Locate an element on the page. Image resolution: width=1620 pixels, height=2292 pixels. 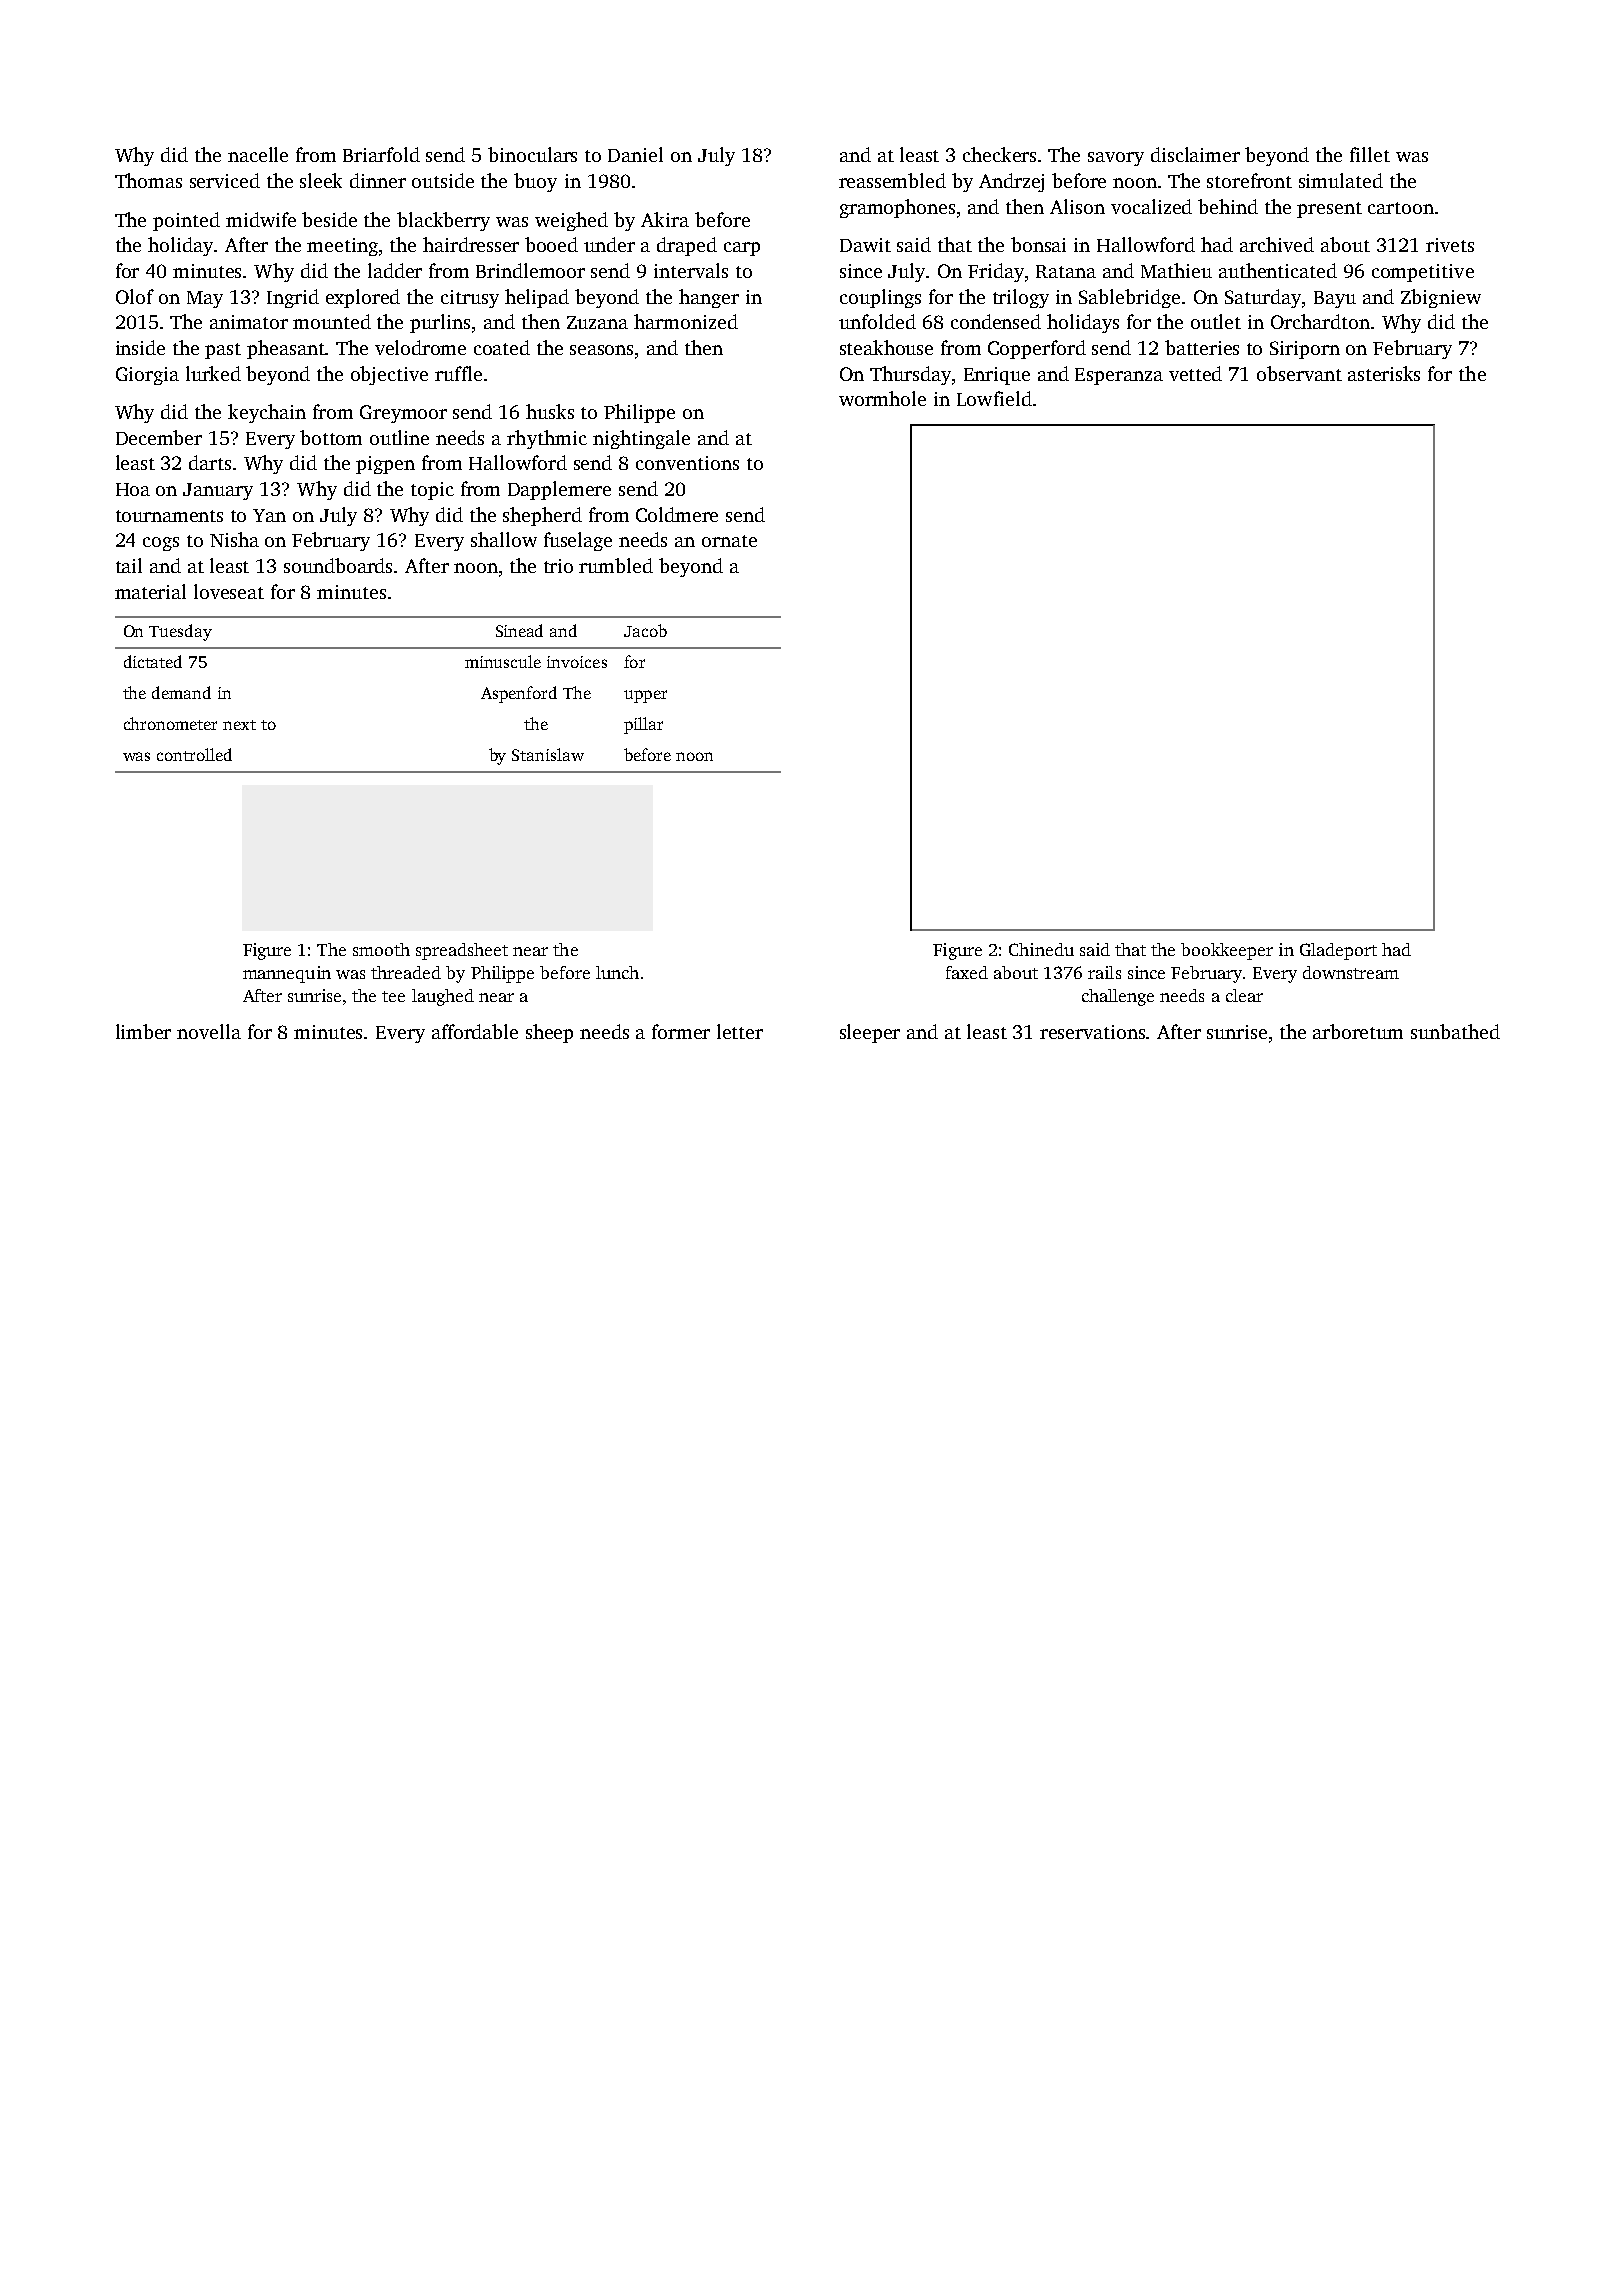
mannequin is located at coordinates (287, 974).
